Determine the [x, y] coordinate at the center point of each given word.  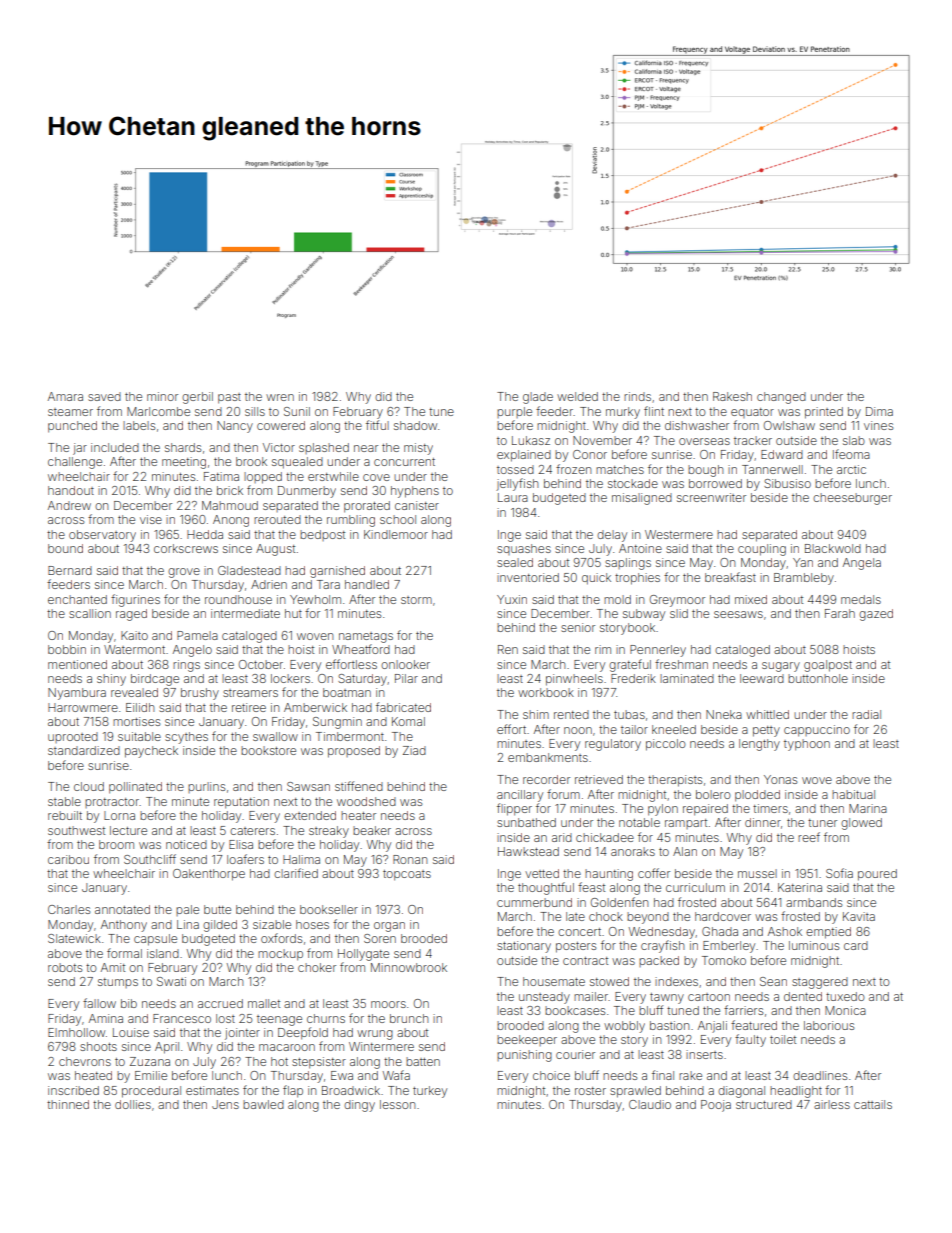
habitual [853, 794]
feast [591, 887]
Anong [231, 521]
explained [524, 456]
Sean [773, 981]
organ [389, 927]
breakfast [730, 577]
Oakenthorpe [209, 875]
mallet [264, 1003]
